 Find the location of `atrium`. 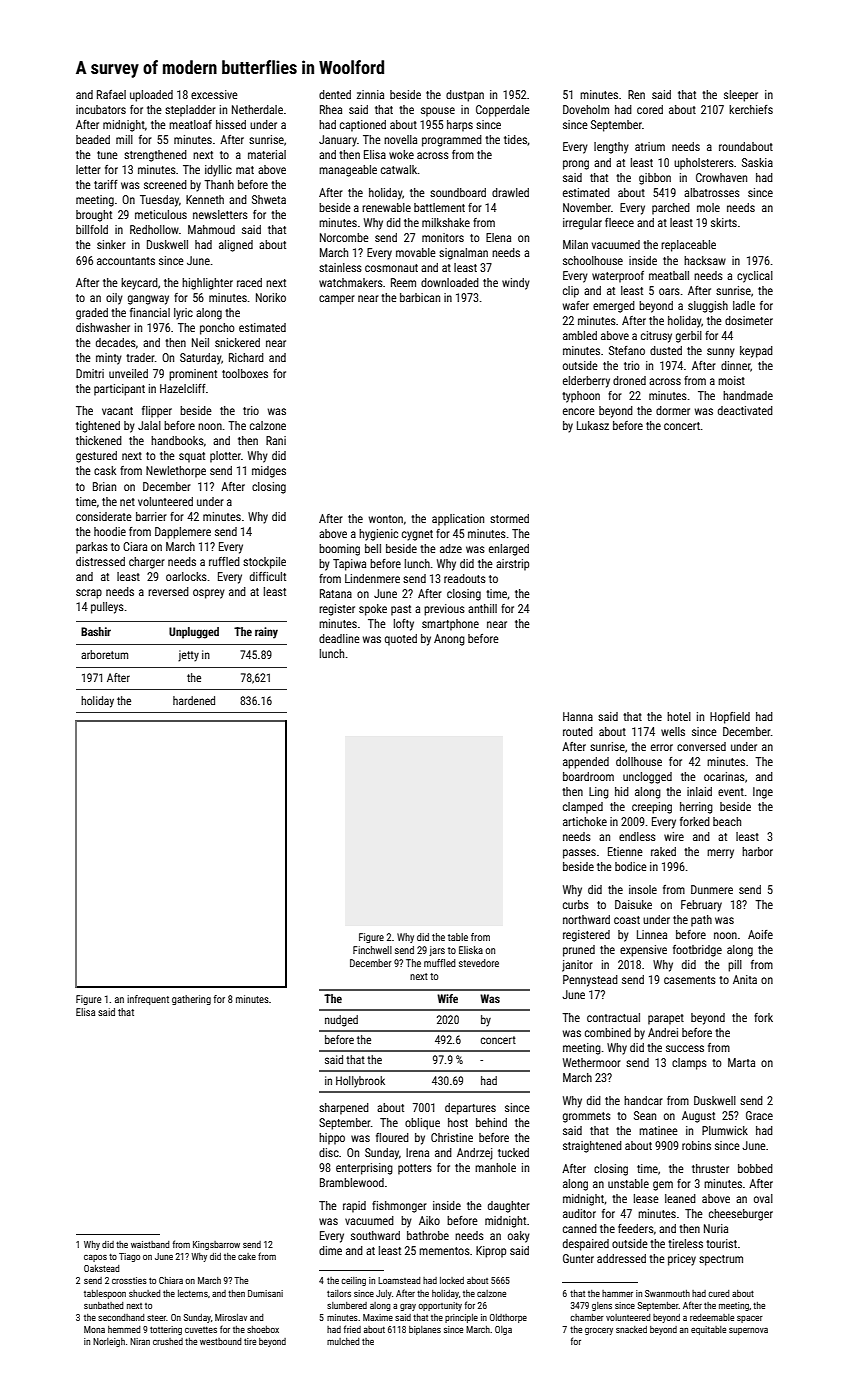

atrium is located at coordinates (650, 146).
